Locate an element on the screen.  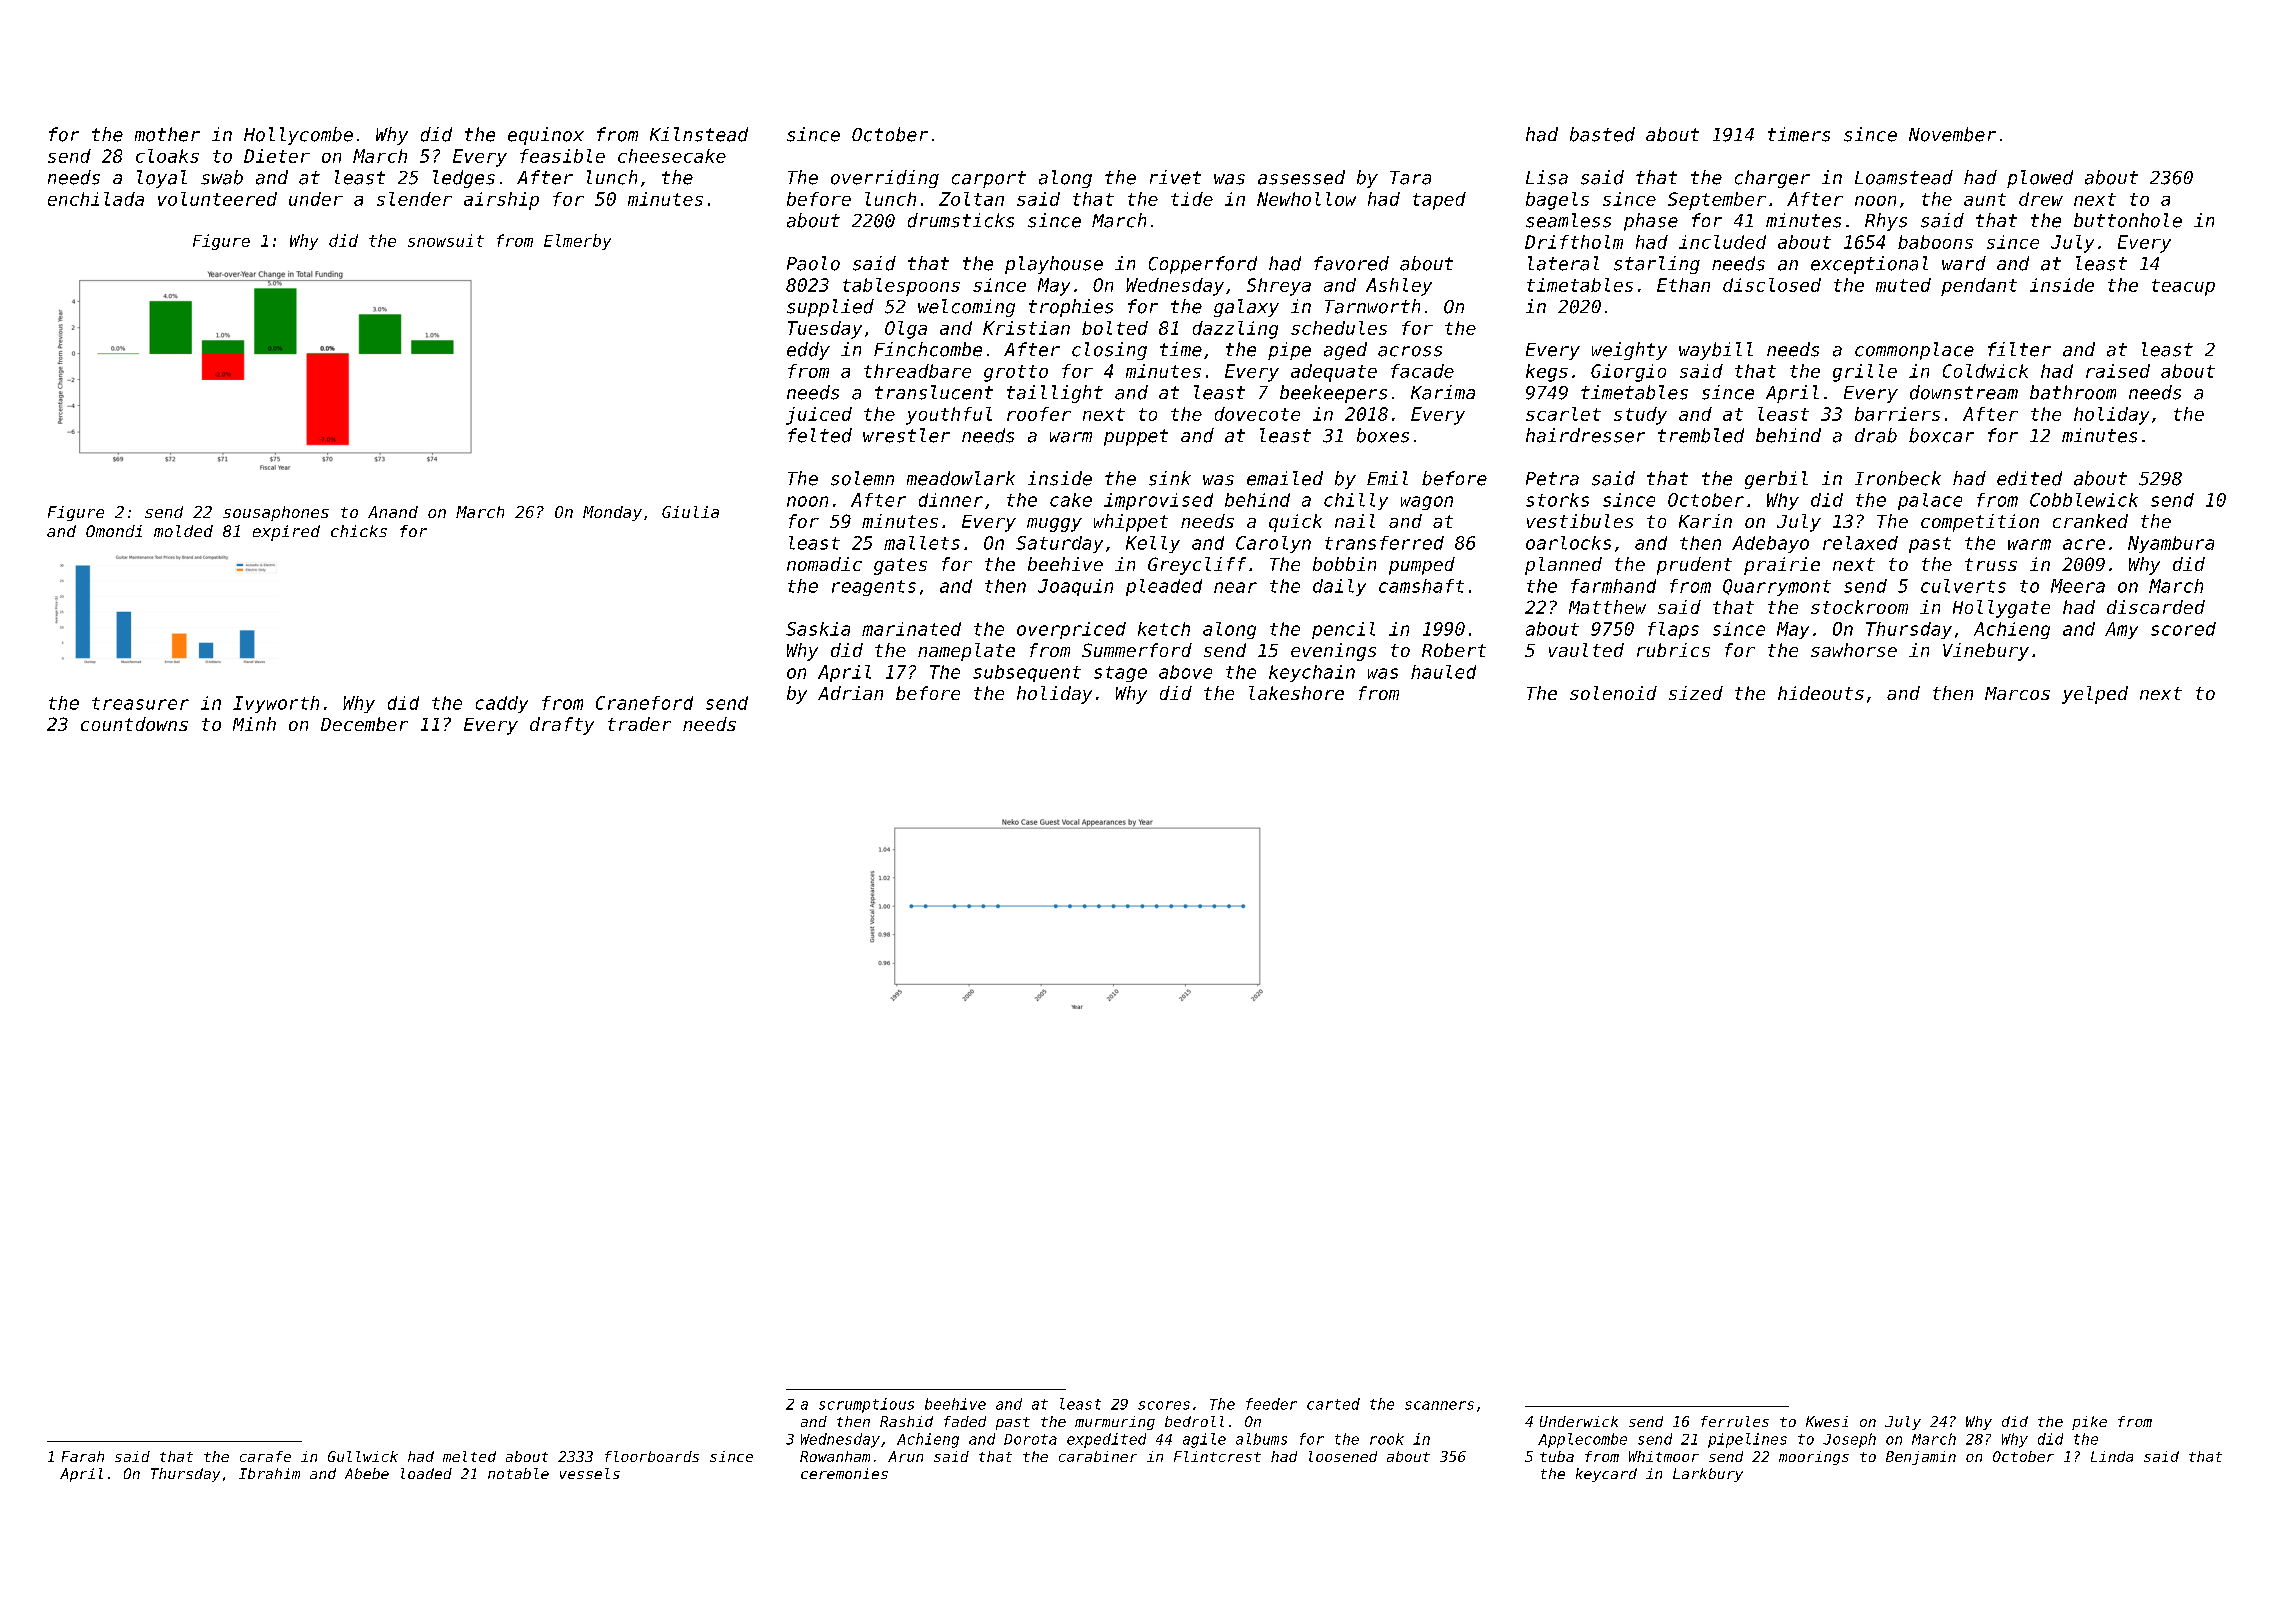
treasurer is located at coordinates (140, 703).
